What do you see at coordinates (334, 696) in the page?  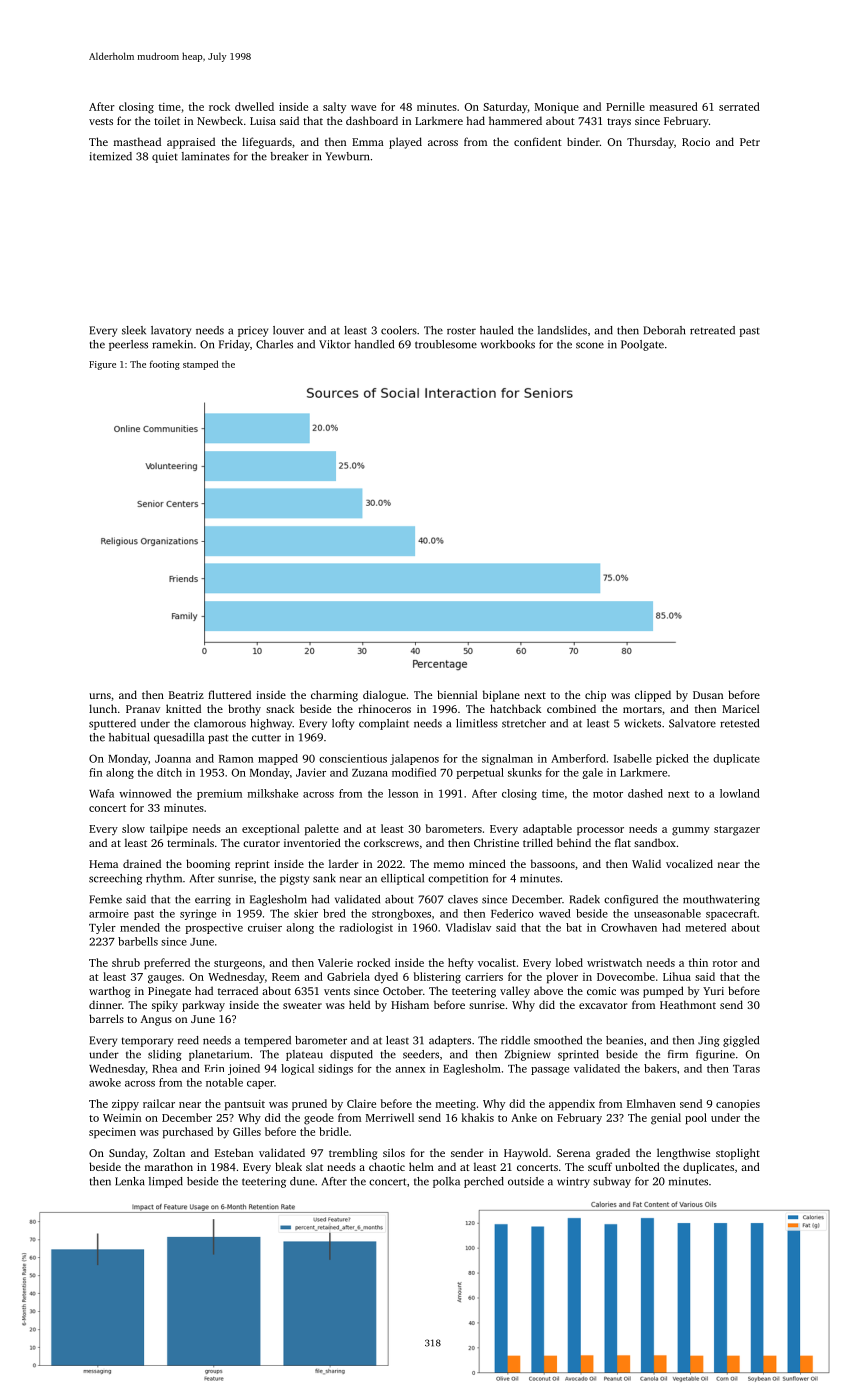 I see `charming` at bounding box center [334, 696].
